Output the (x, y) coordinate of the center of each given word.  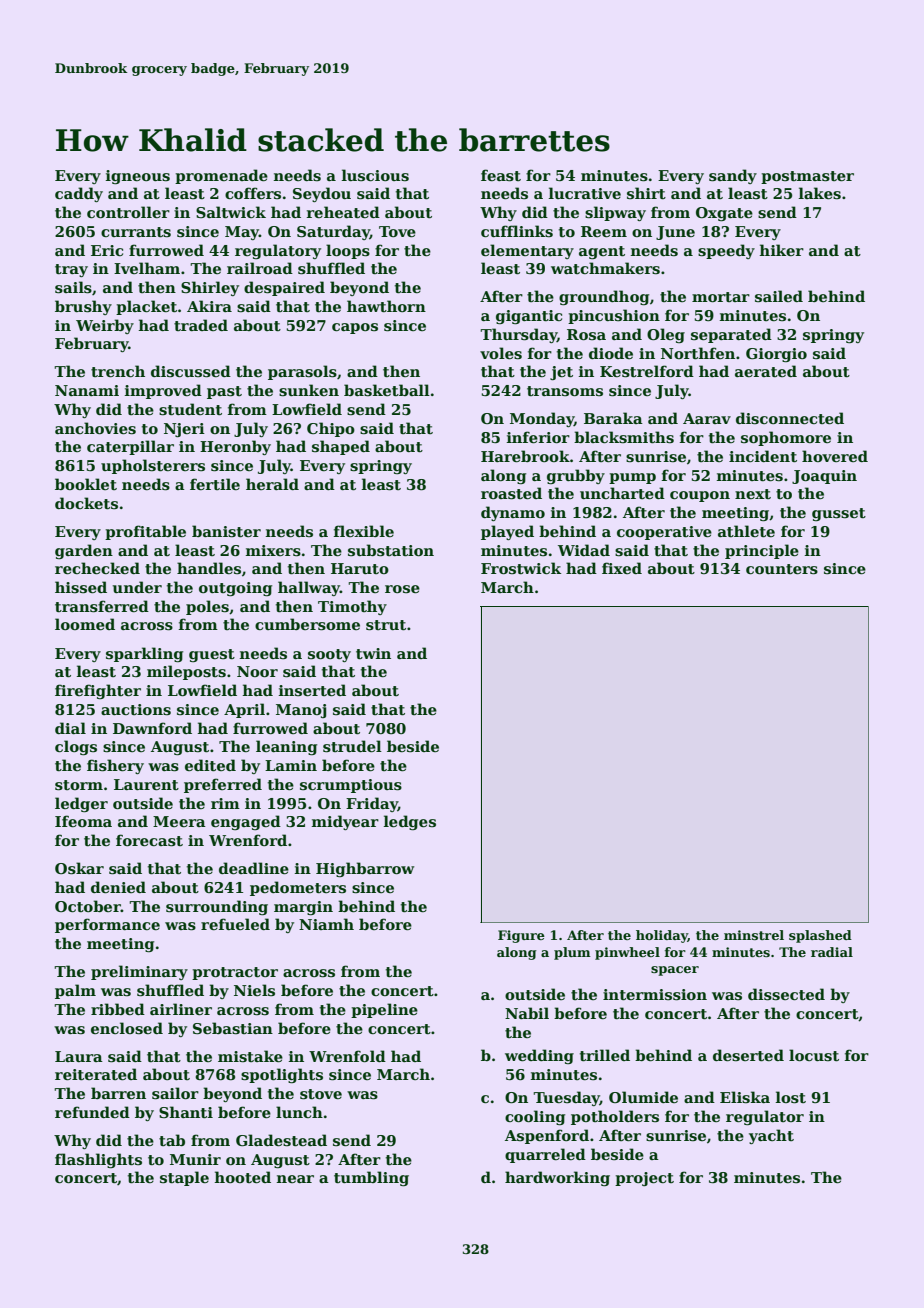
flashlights (98, 1160)
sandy (733, 176)
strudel (352, 746)
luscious (375, 175)
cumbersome (307, 624)
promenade (221, 176)
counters (782, 569)
